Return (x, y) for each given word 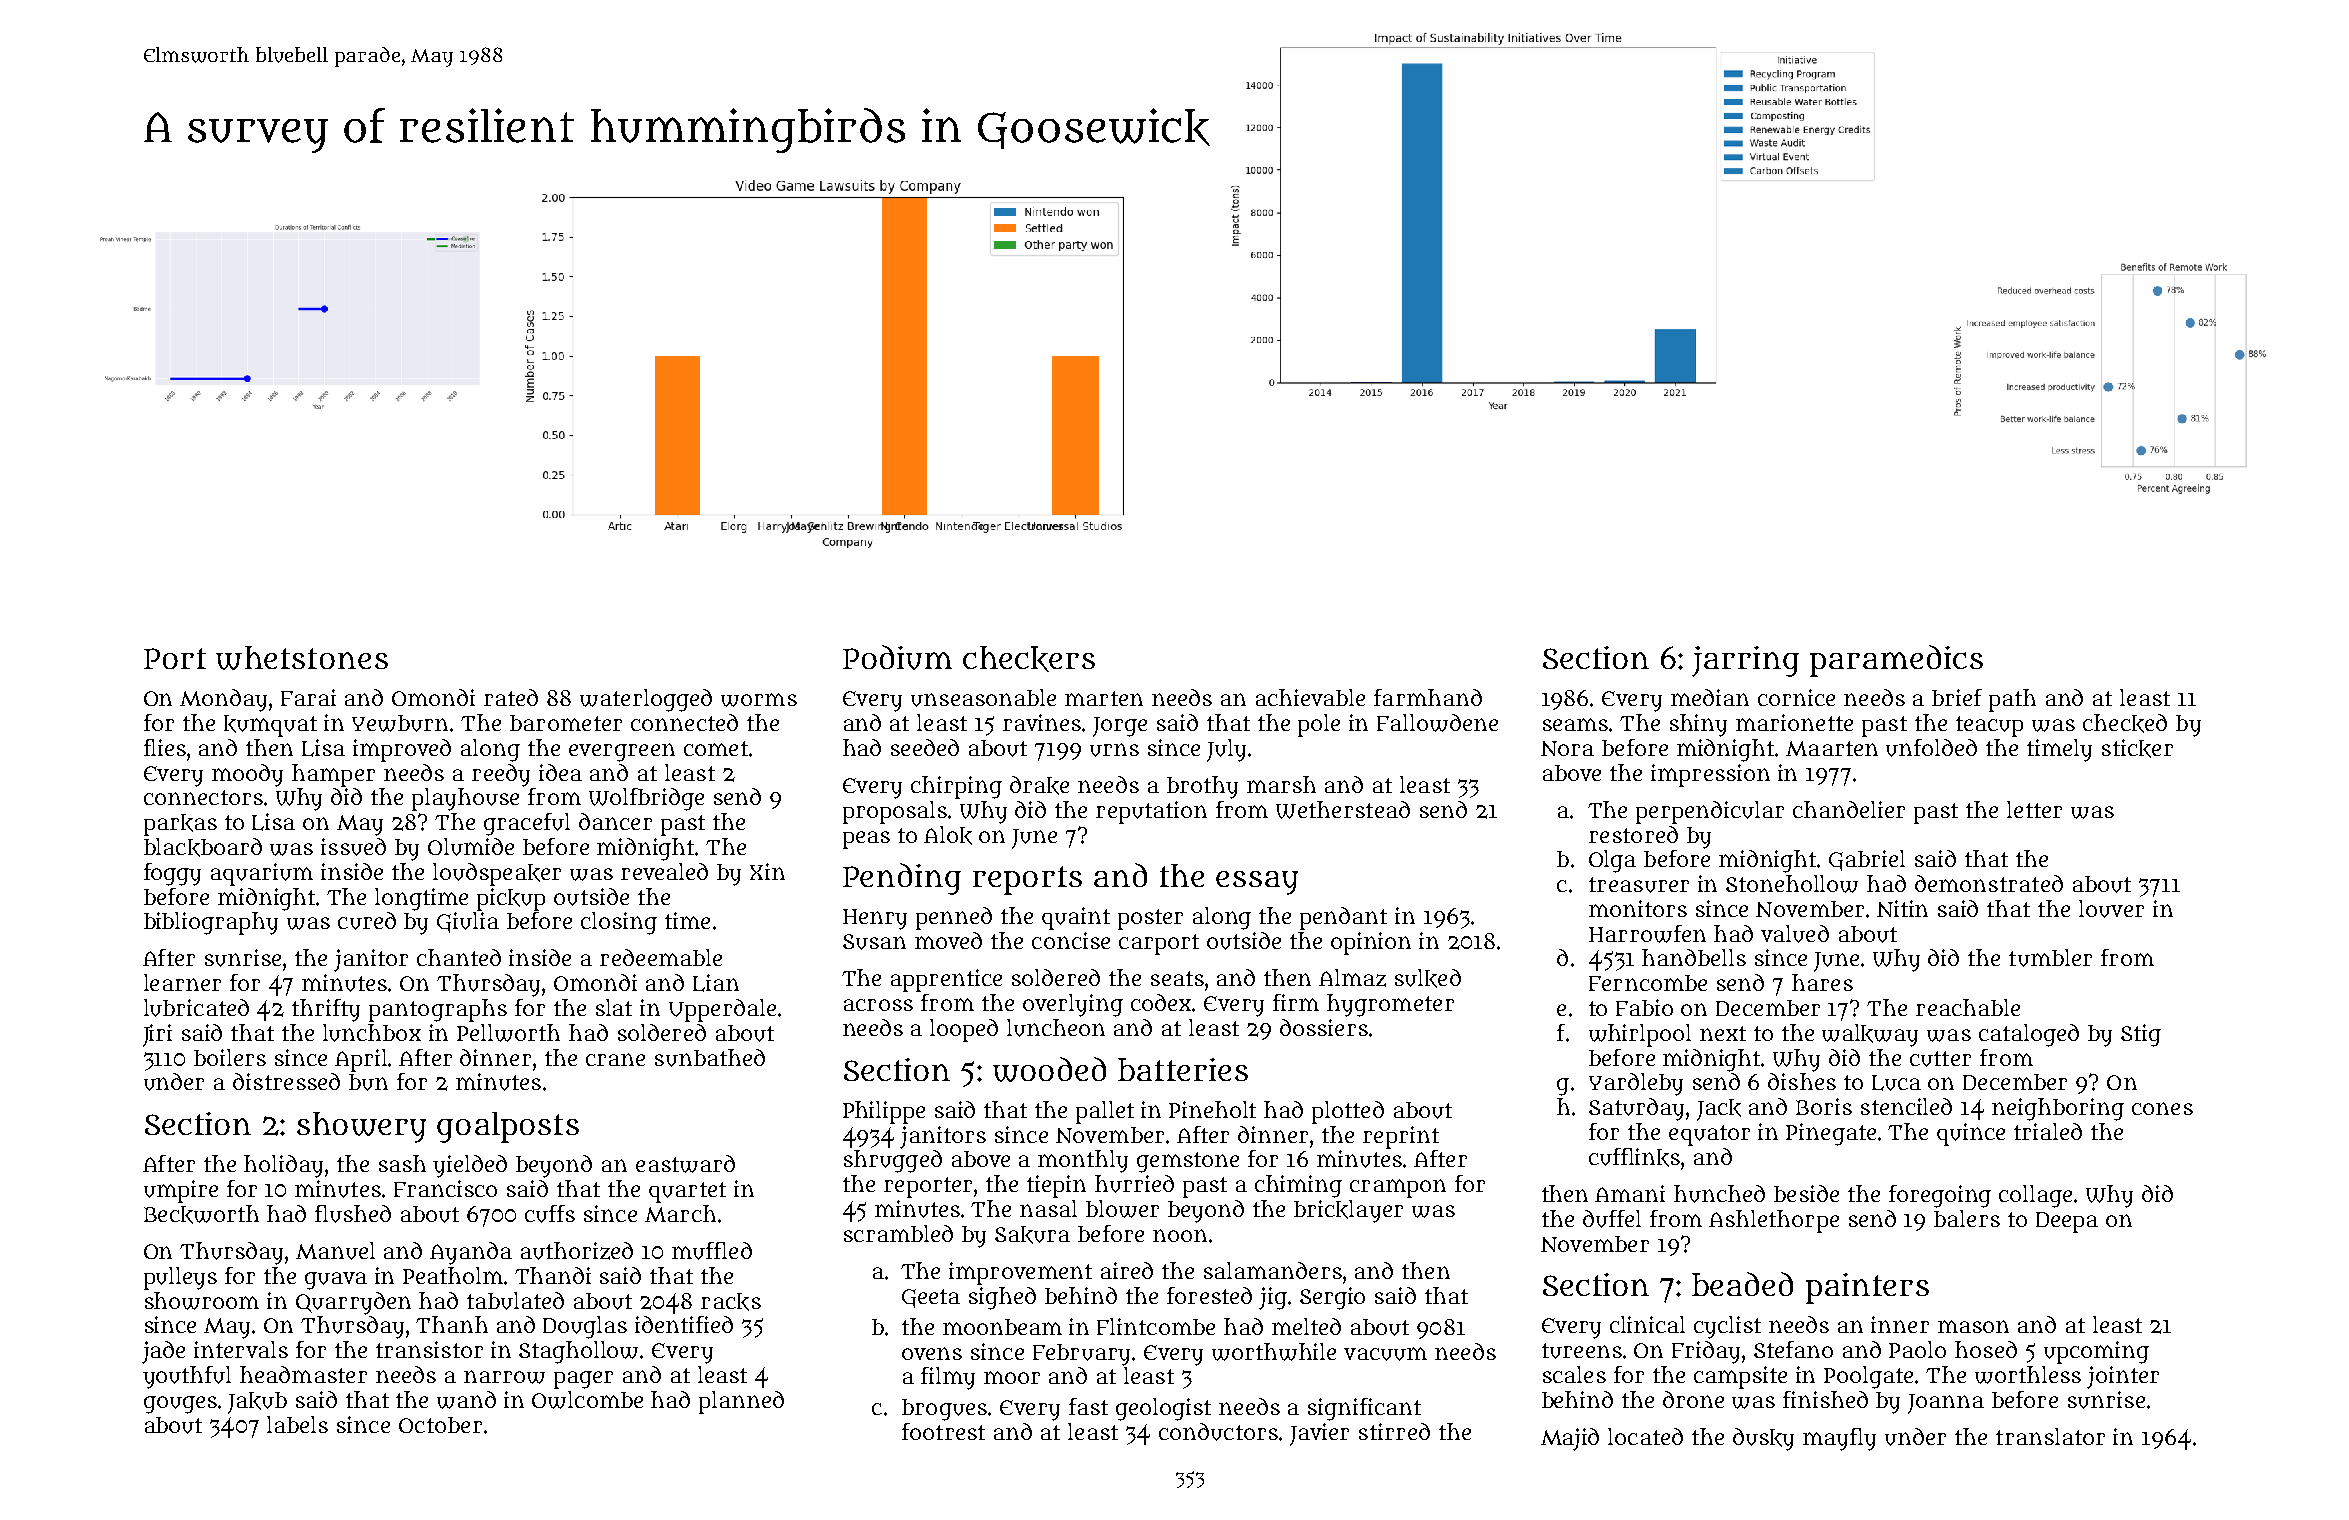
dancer (615, 821)
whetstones (302, 658)
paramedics (1896, 661)
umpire (181, 1191)
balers (1967, 1218)
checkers (1029, 659)
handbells (1694, 957)
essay (1257, 883)
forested (1209, 1295)
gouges (180, 1405)
